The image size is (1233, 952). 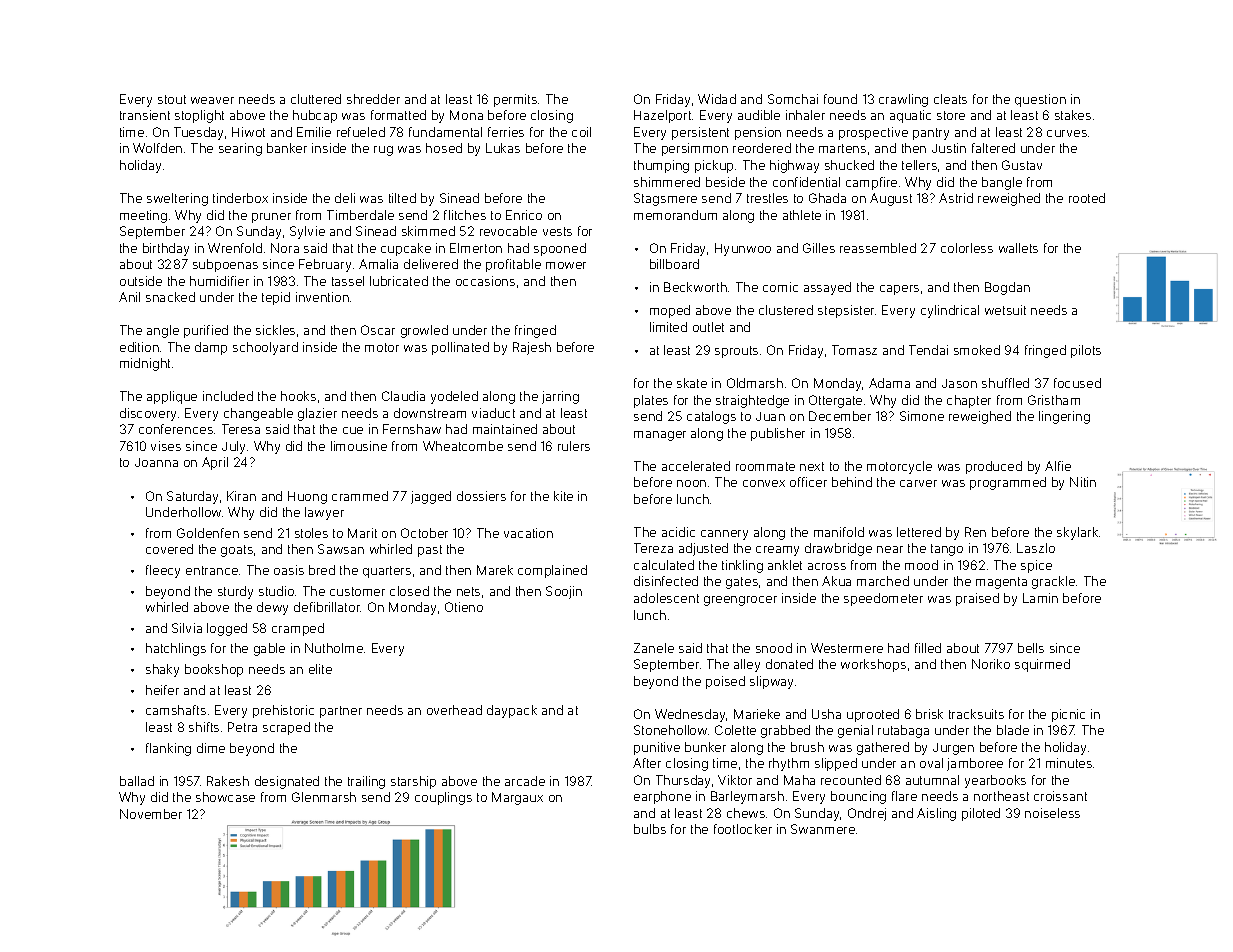 I want to click on Glenmarsh, so click(x=324, y=797).
